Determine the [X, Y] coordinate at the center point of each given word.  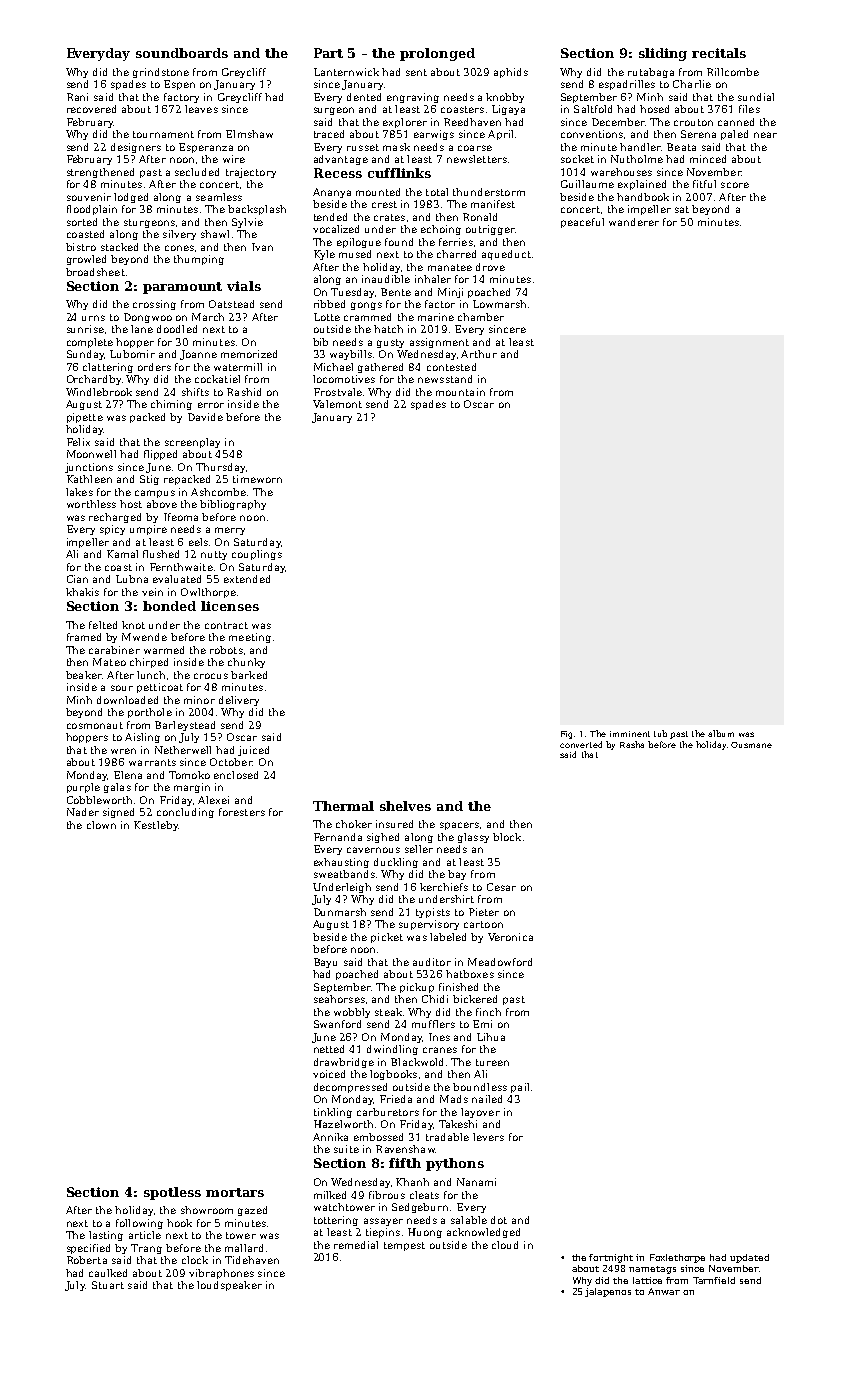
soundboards [182, 53]
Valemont [337, 404]
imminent [630, 734]
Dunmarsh [340, 912]
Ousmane [751, 745]
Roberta [87, 1260]
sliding [663, 54]
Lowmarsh [499, 304]
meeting [250, 638]
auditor [432, 962]
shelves [405, 806]
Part [328, 53]
